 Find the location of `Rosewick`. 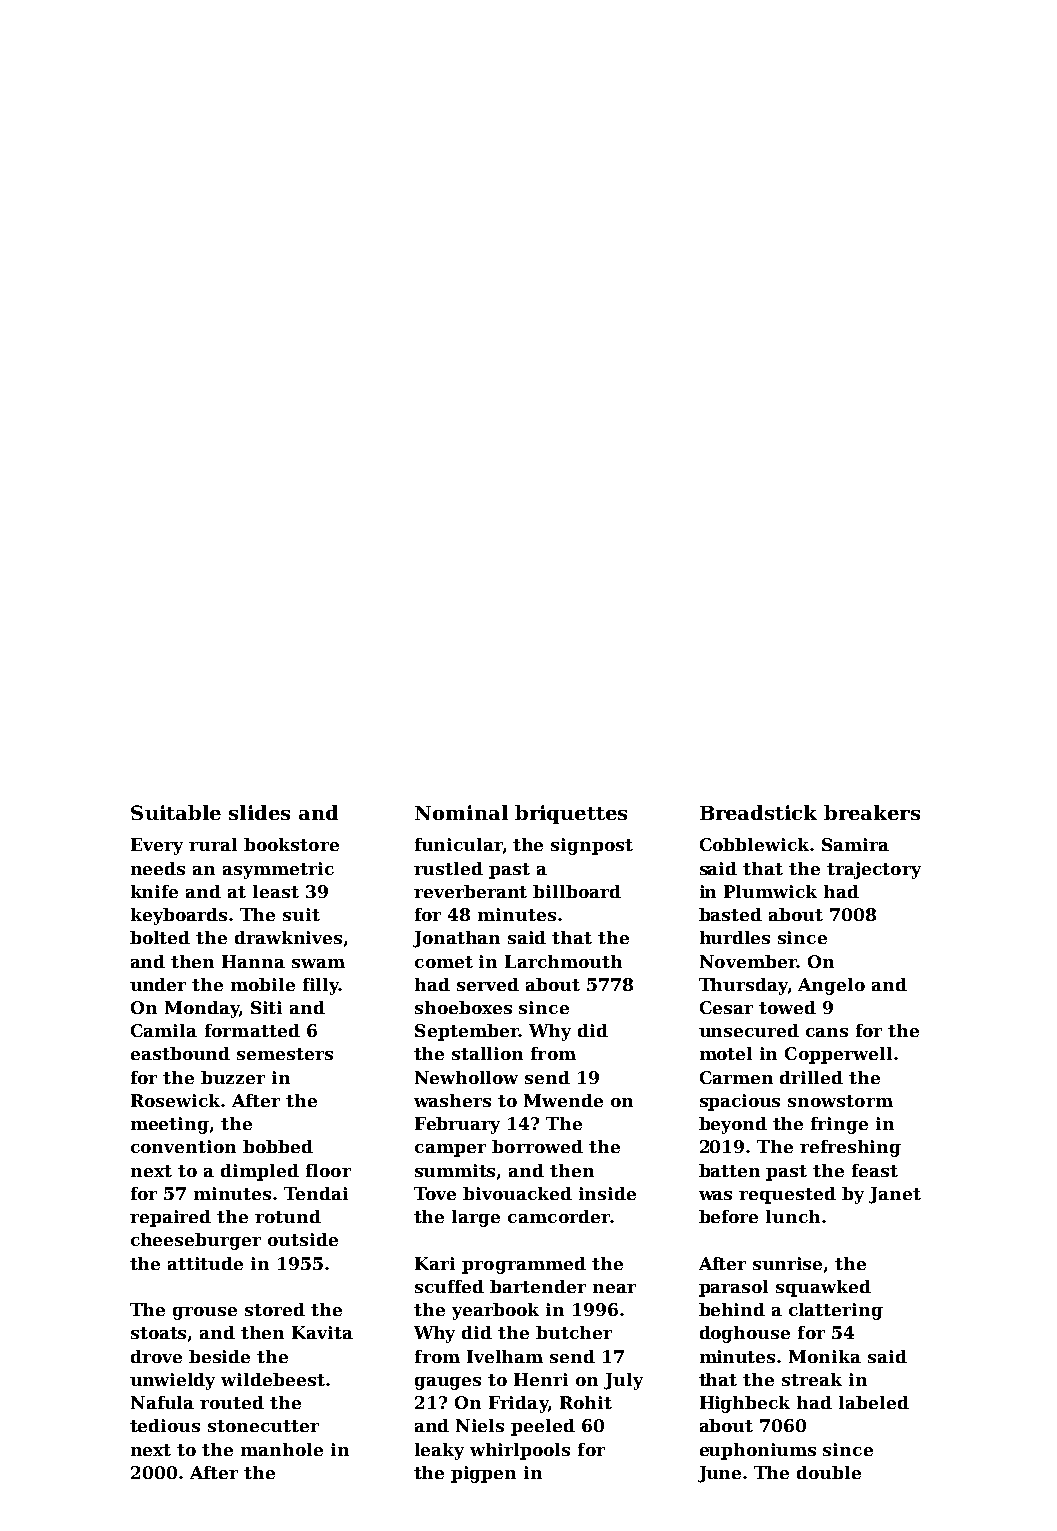

Rosewick is located at coordinates (175, 1100).
